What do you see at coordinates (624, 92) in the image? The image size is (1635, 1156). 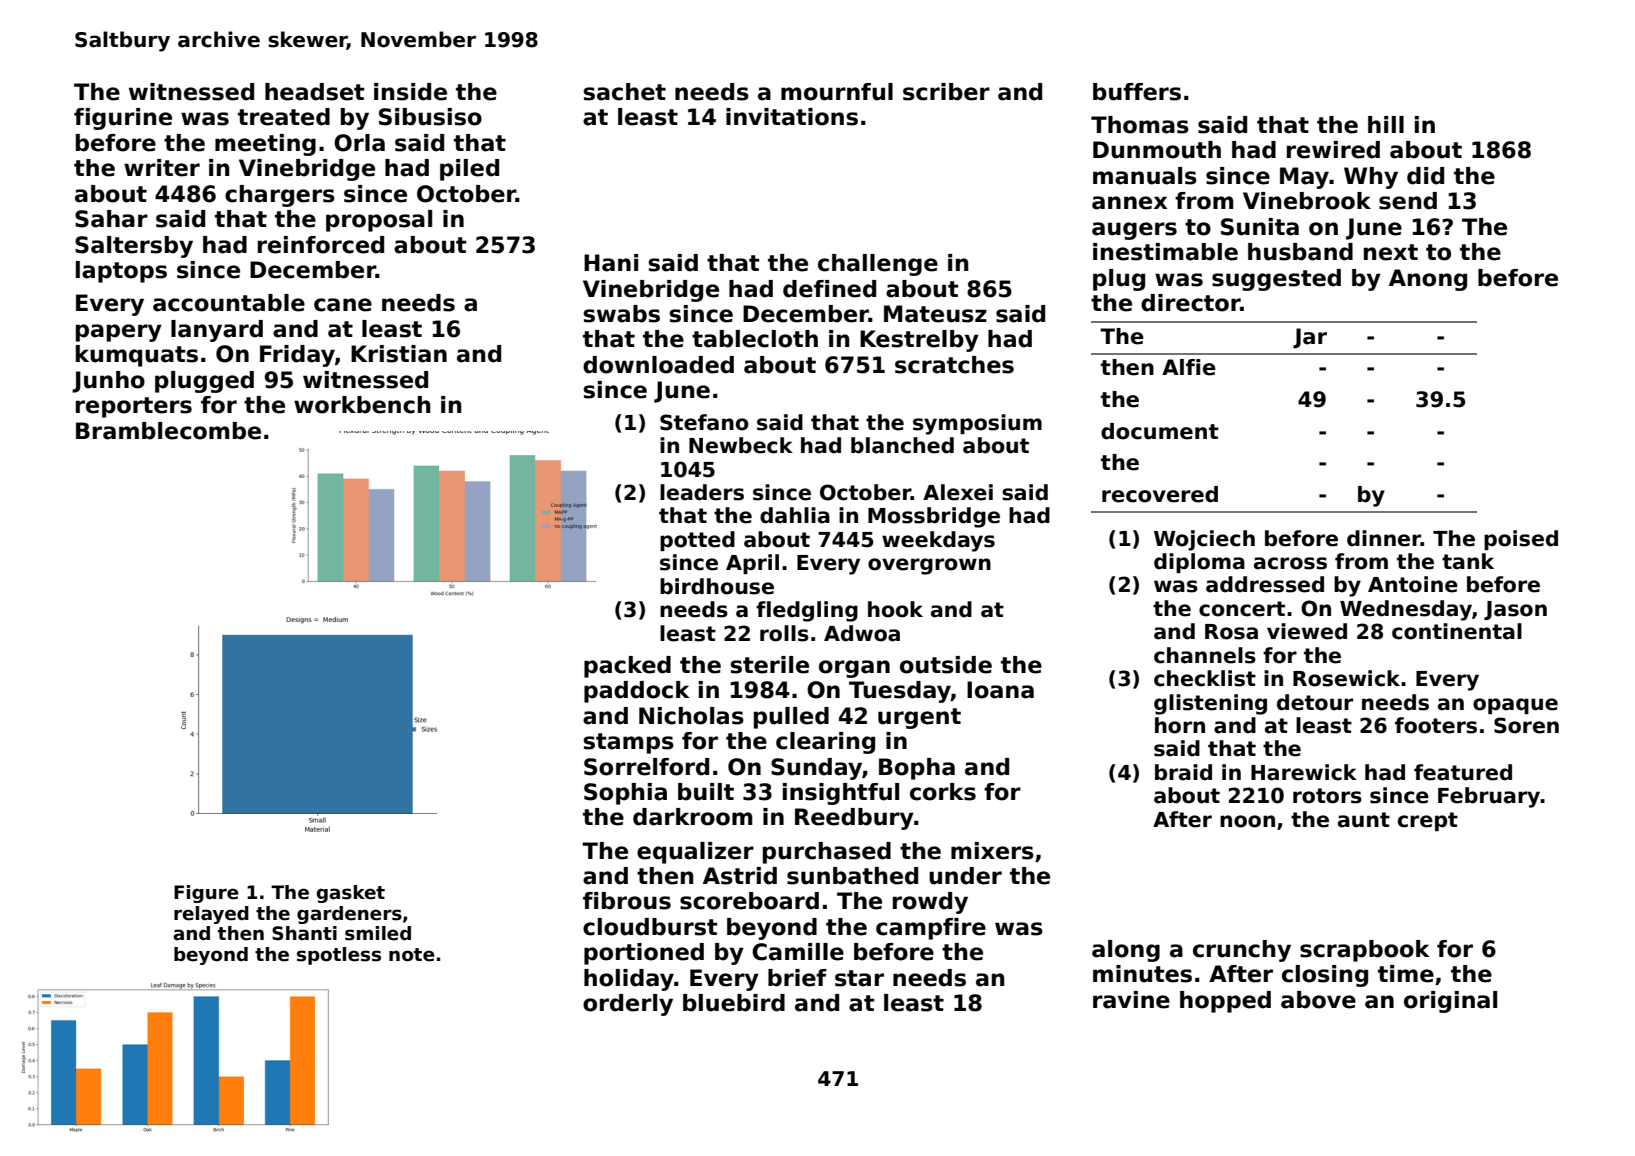 I see `sachet` at bounding box center [624, 92].
